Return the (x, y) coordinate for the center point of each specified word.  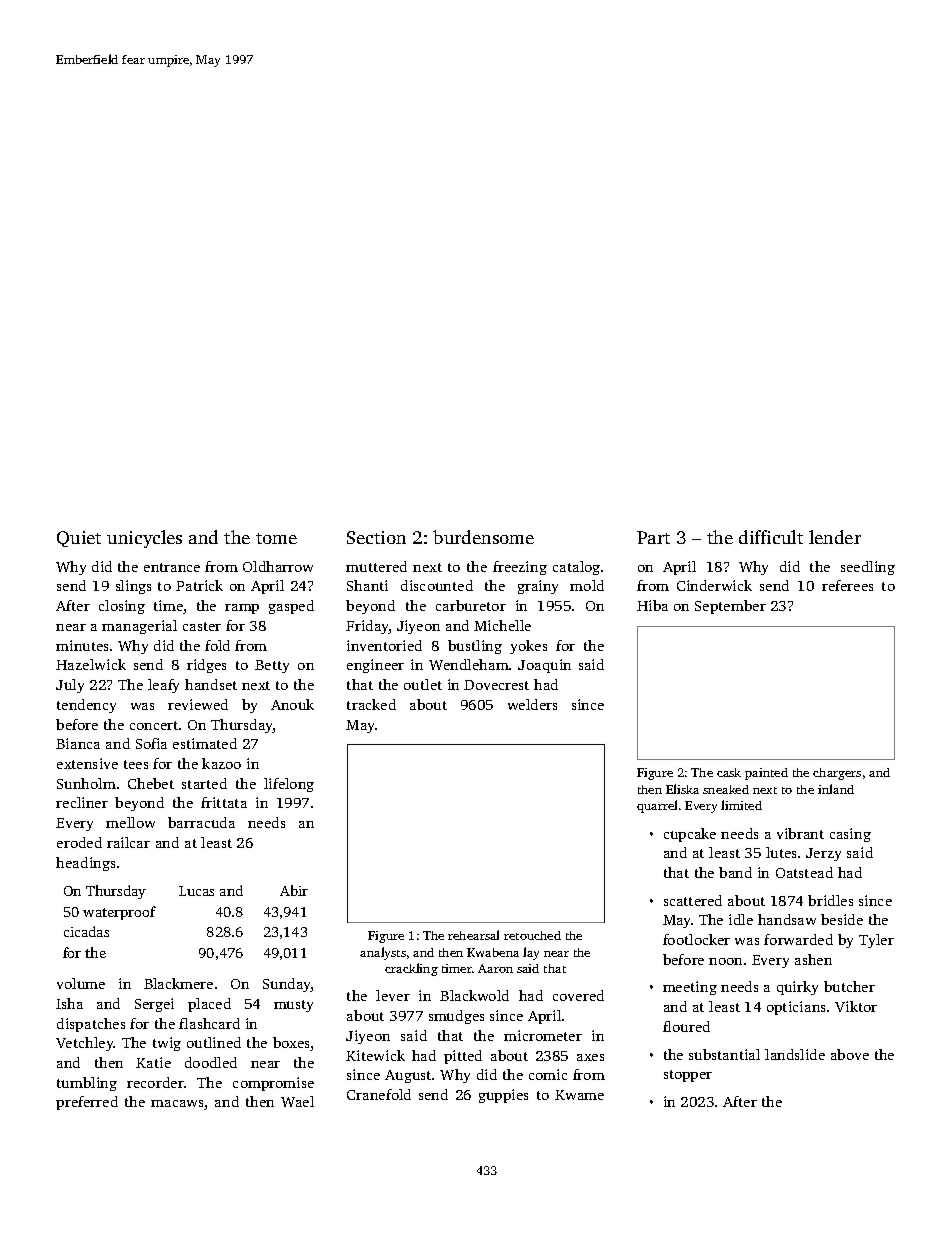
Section (376, 537)
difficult (771, 537)
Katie (153, 1062)
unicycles (144, 539)
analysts (383, 953)
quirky (797, 988)
